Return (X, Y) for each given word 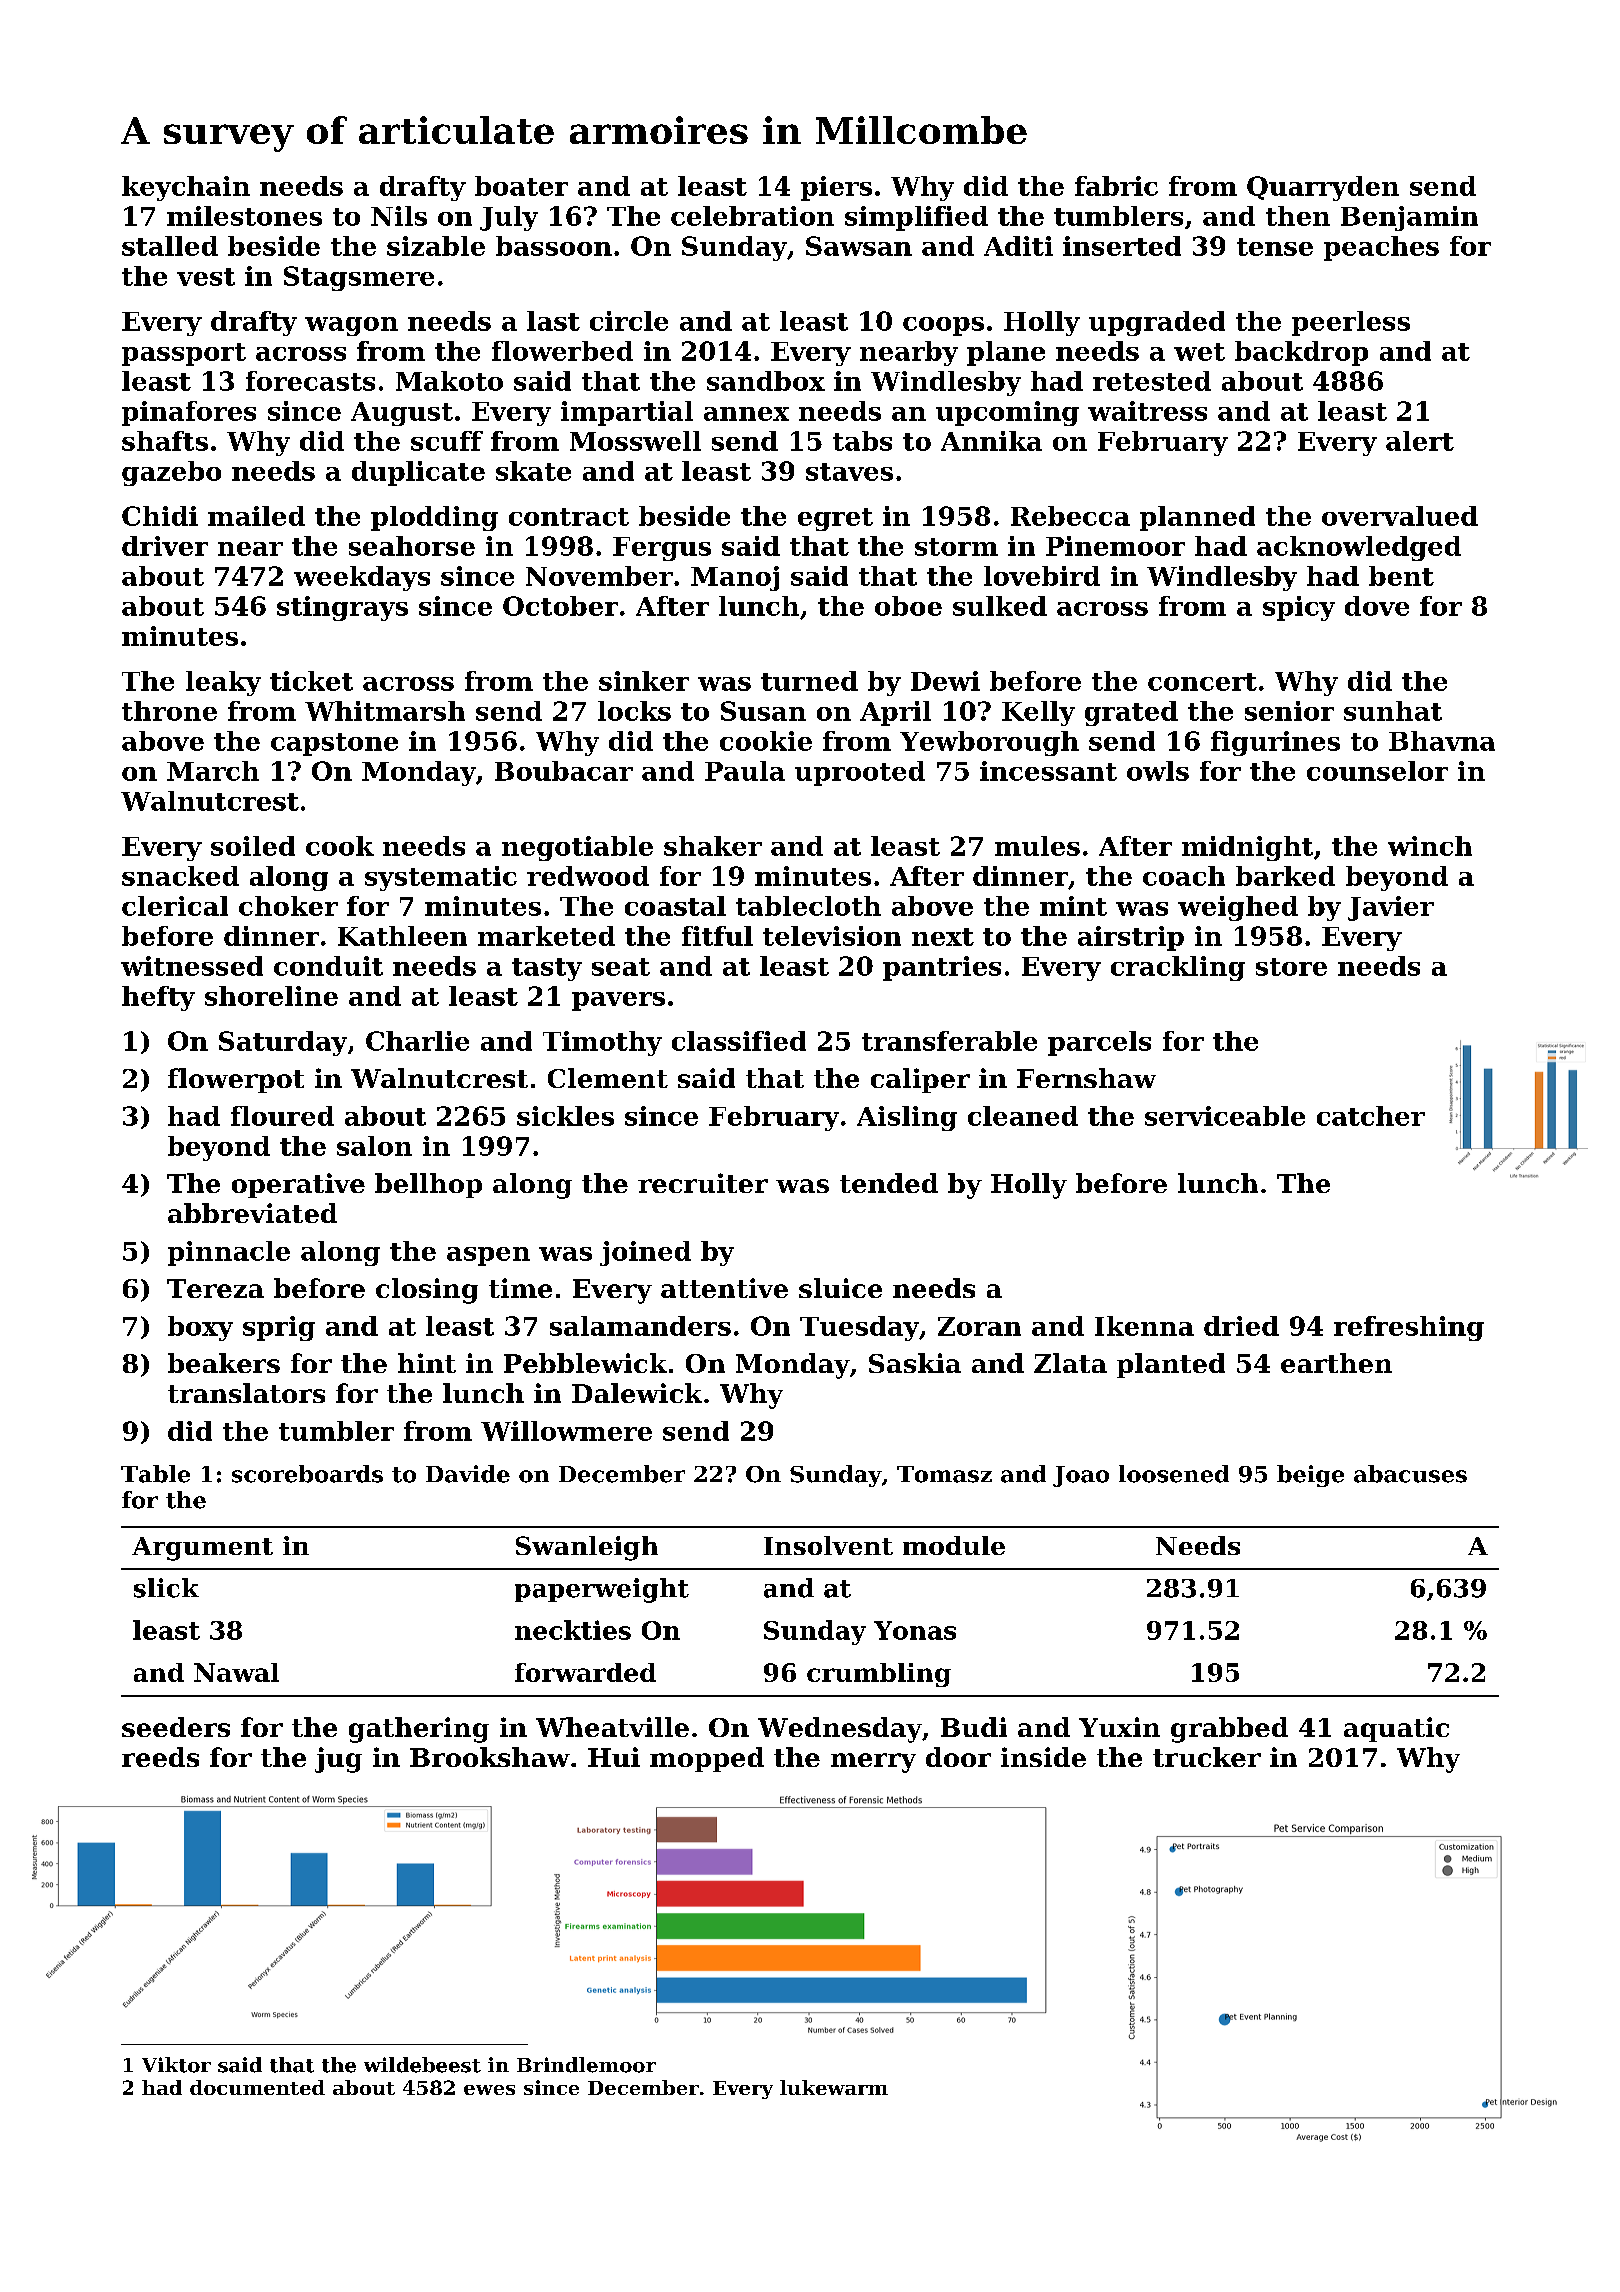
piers (836, 188)
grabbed (1229, 1730)
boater (521, 186)
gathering (419, 1730)
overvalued (1400, 516)
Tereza (215, 1288)
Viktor (176, 2065)
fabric (1116, 186)
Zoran (979, 1326)
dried (1241, 1326)
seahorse (412, 546)
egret (835, 519)
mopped (707, 1759)
